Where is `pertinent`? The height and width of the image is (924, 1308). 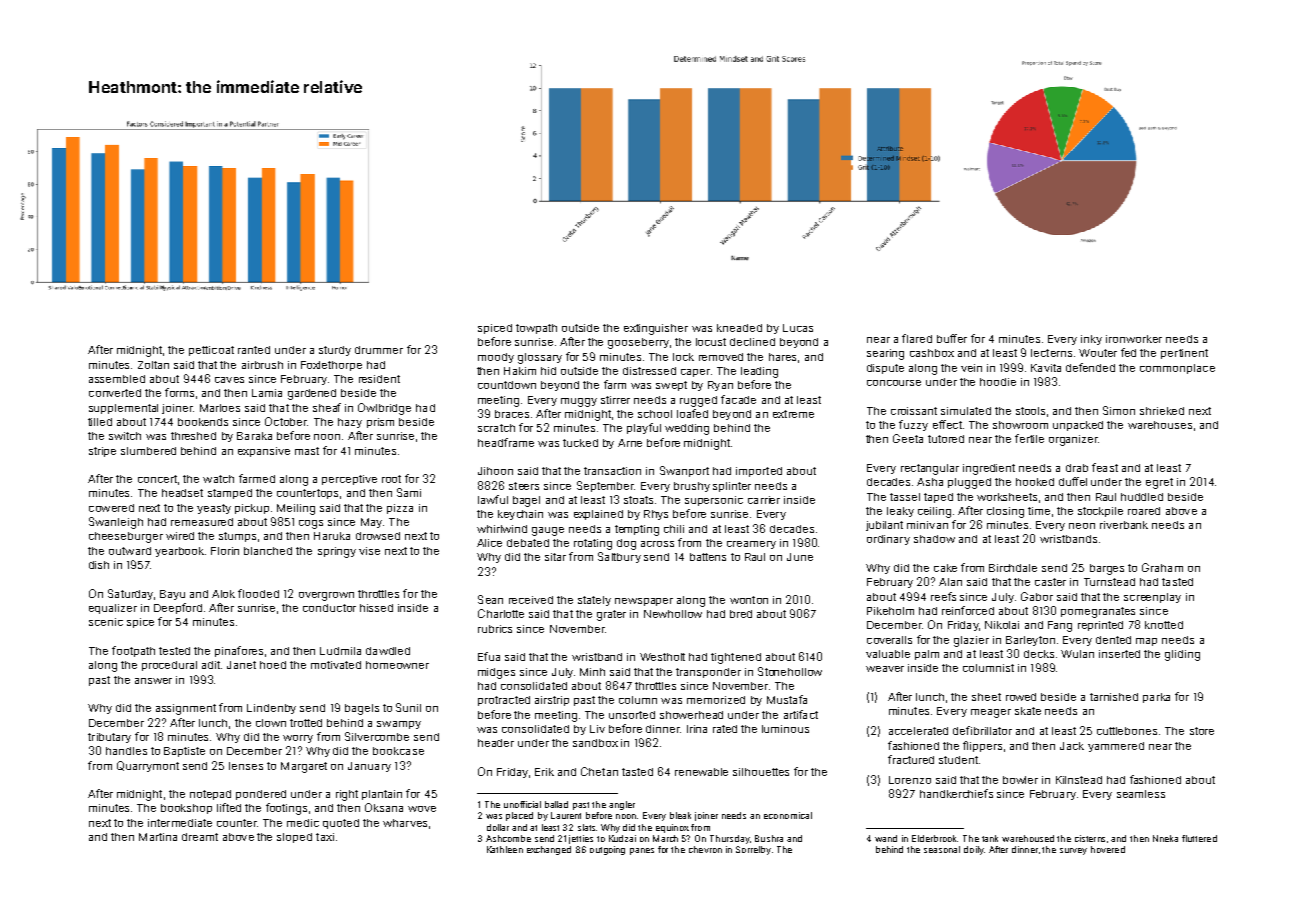 pertinent is located at coordinates (1184, 354).
